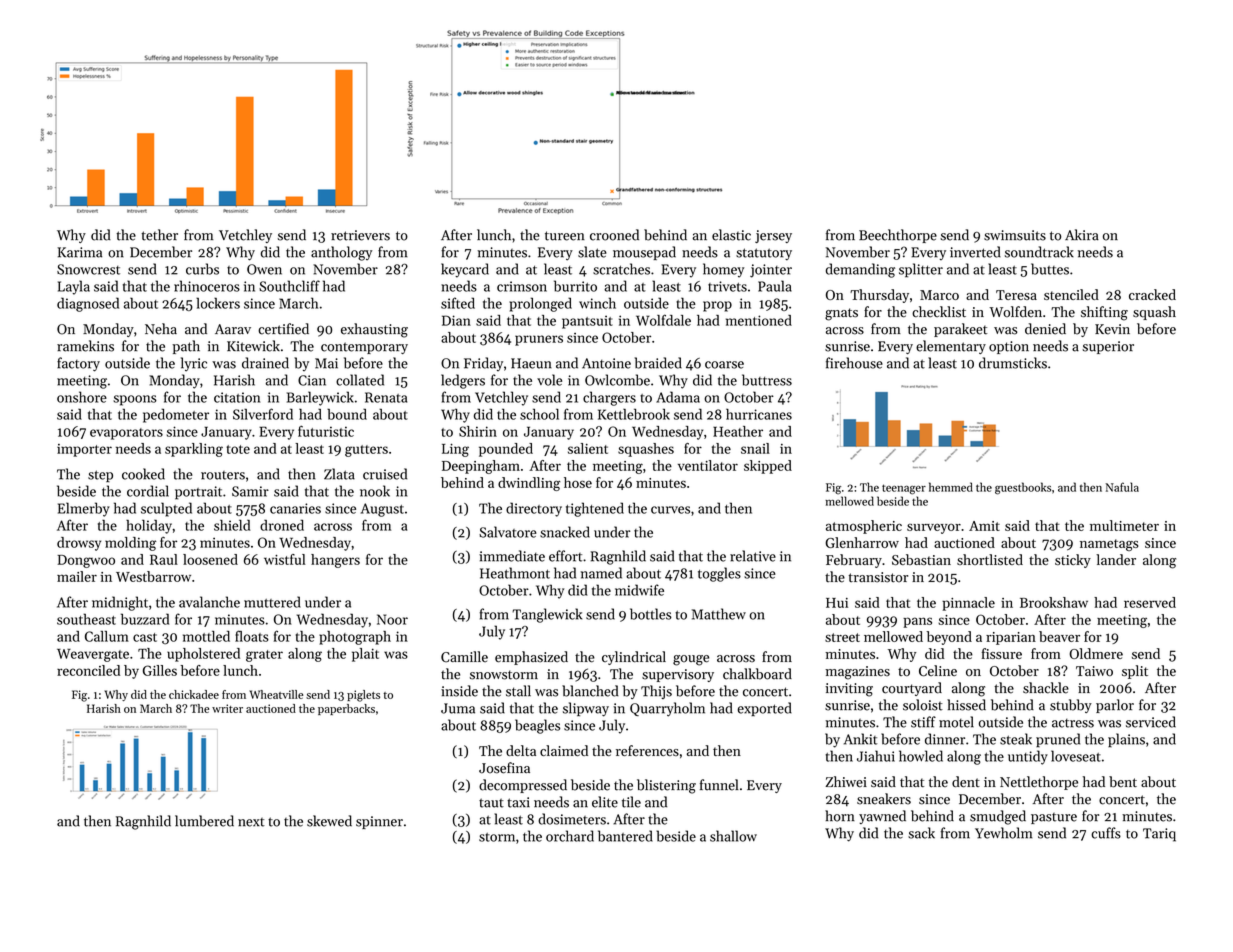 The width and height of the image is (1233, 952). Describe the element at coordinates (204, 821) in the image. I see `lumbered` at that location.
